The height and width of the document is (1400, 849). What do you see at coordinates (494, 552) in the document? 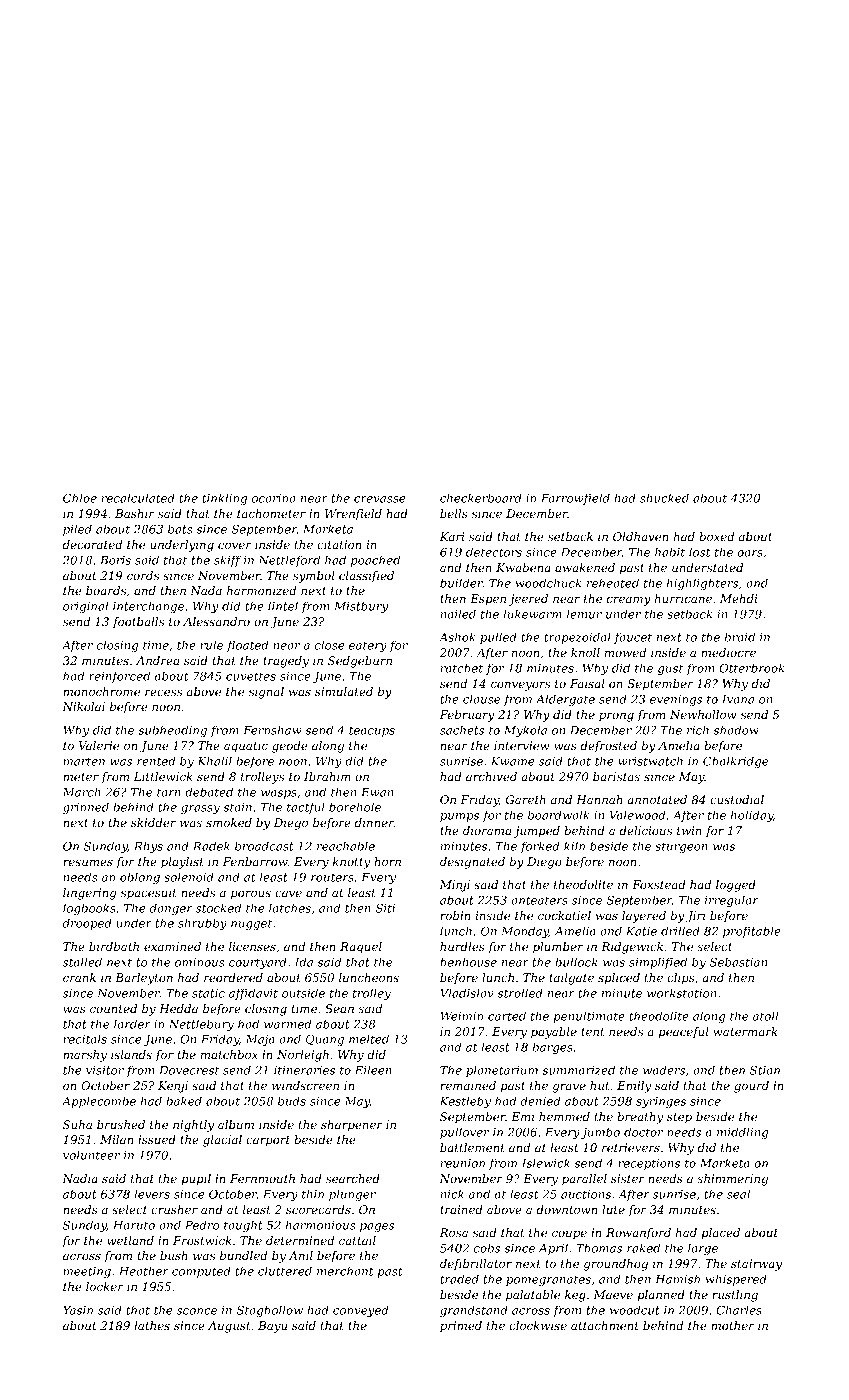
I see `detectors` at bounding box center [494, 552].
